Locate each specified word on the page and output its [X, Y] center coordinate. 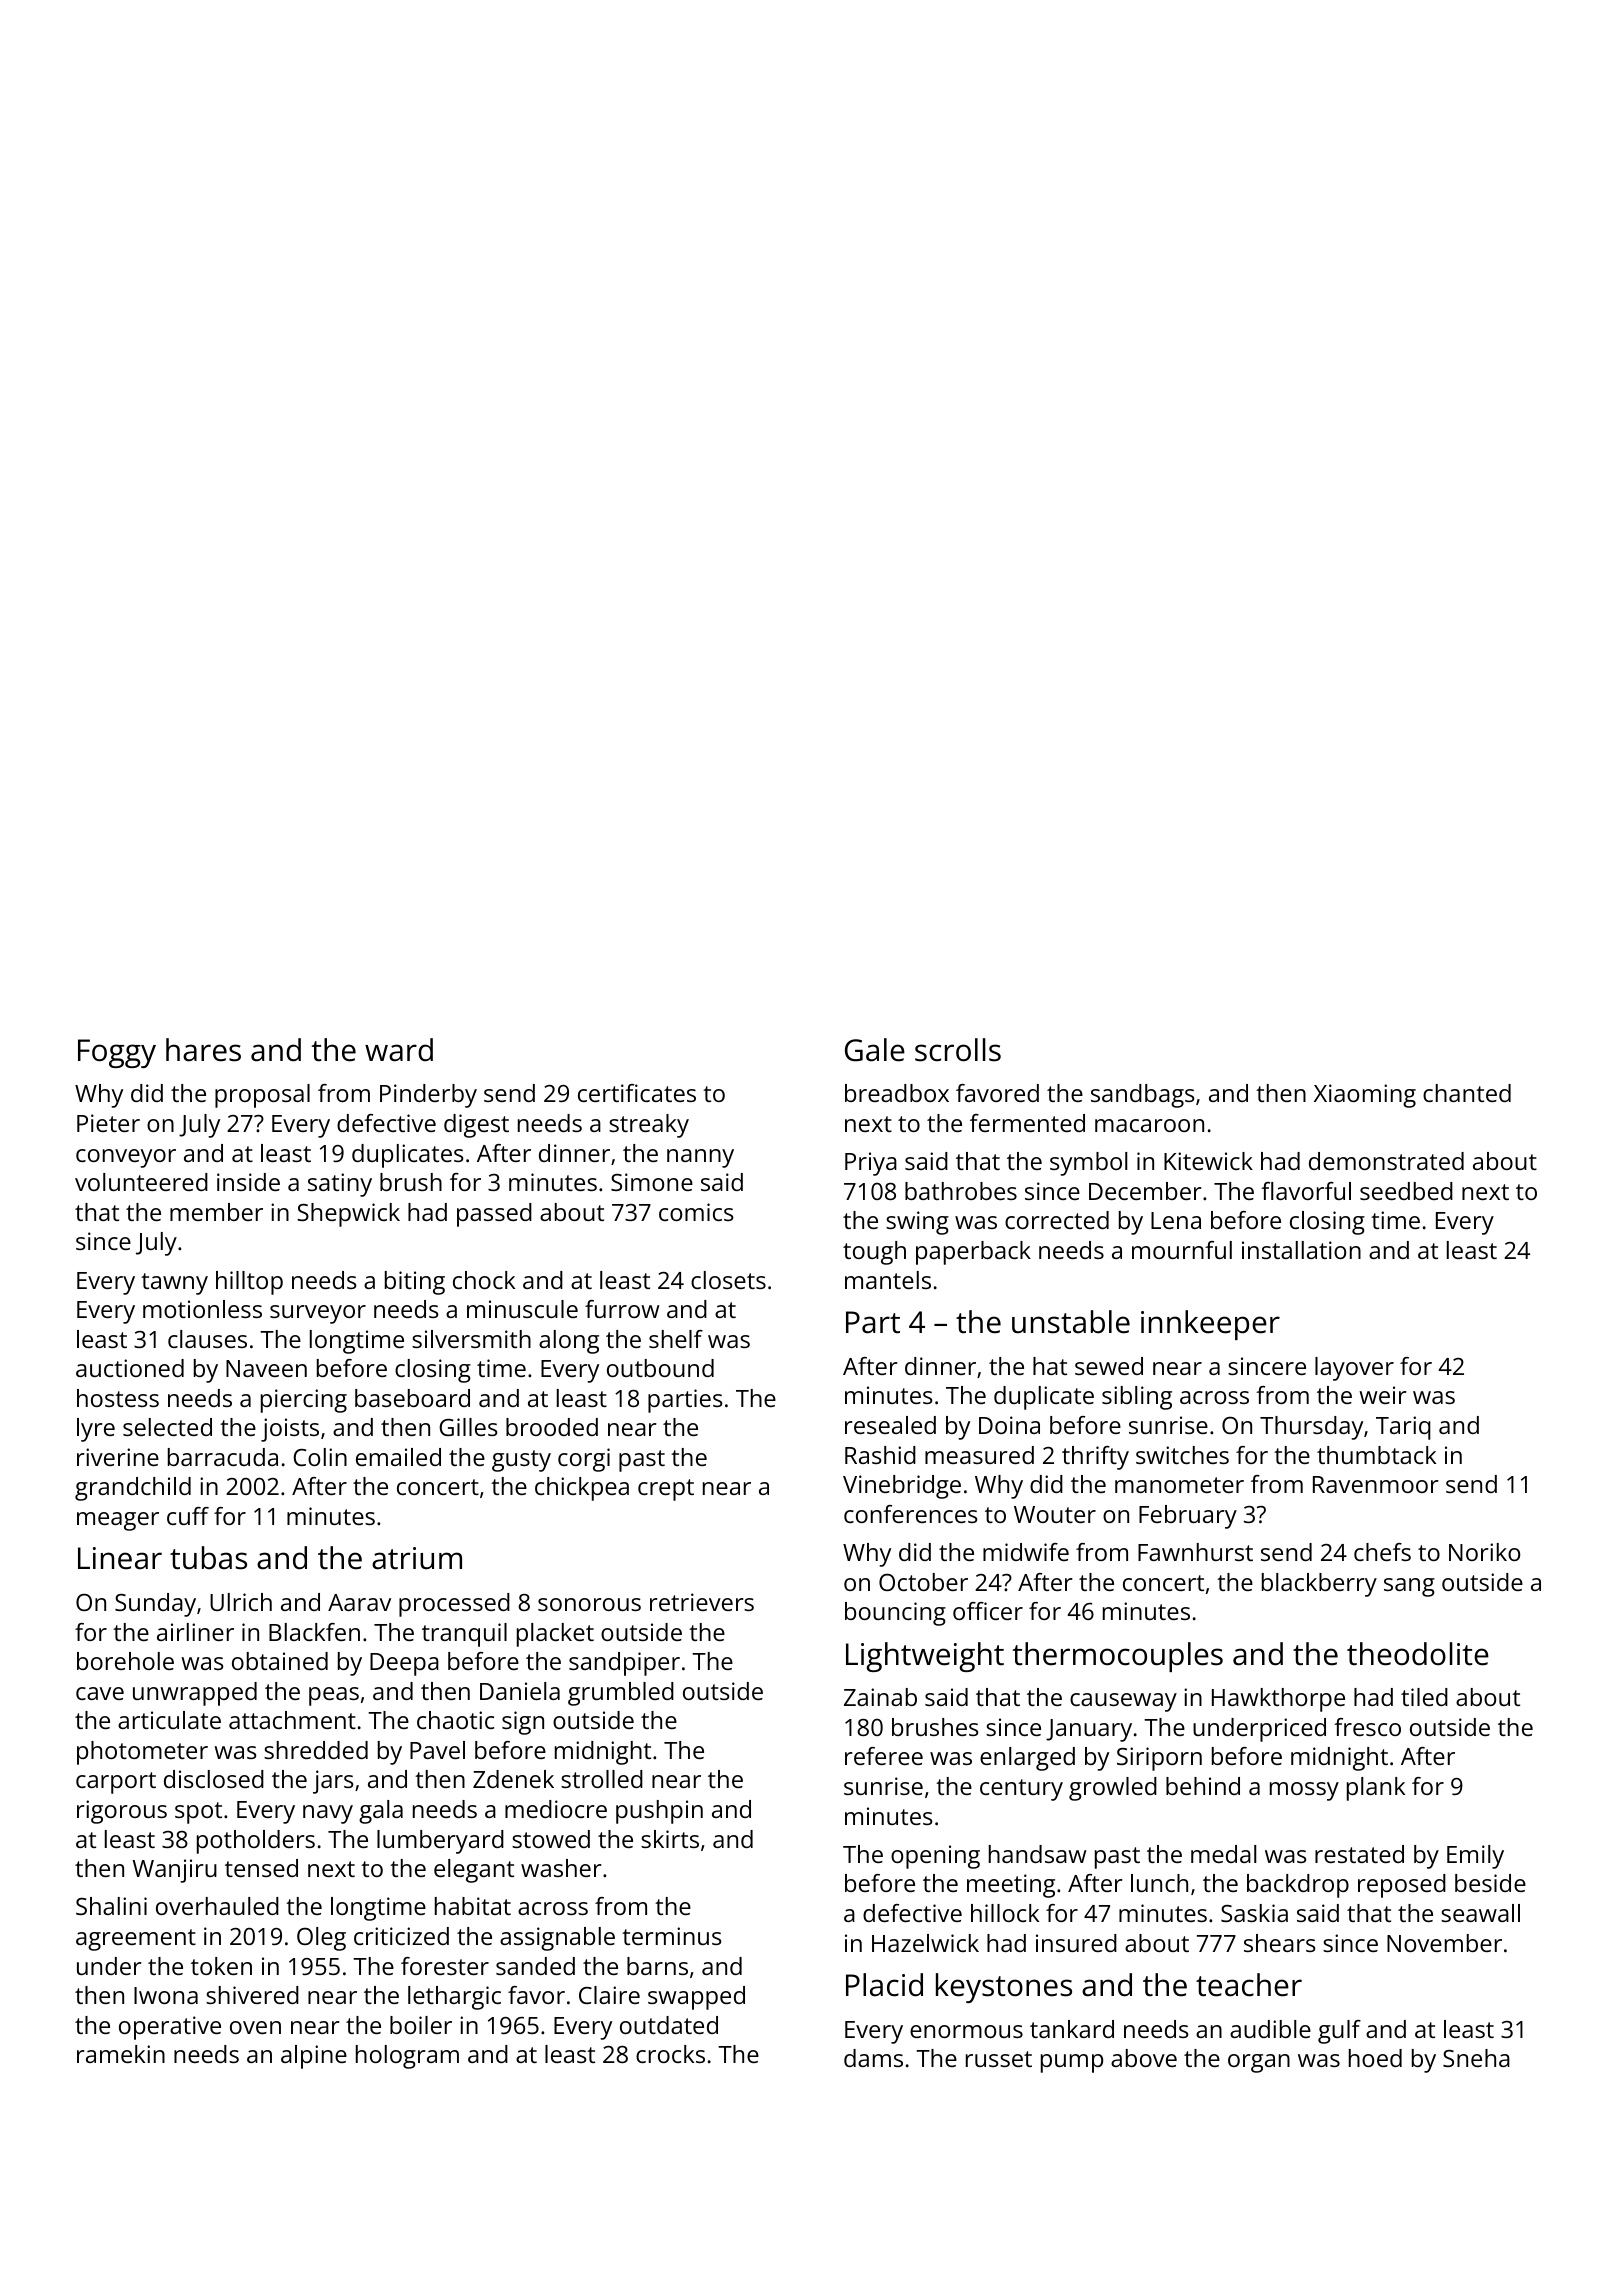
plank [1376, 1789]
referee [884, 1756]
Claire [609, 1995]
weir [1383, 1395]
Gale [875, 1050]
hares [203, 1050]
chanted [1467, 1093]
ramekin [121, 2054]
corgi [584, 1460]
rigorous [122, 1812]
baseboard [412, 1398]
